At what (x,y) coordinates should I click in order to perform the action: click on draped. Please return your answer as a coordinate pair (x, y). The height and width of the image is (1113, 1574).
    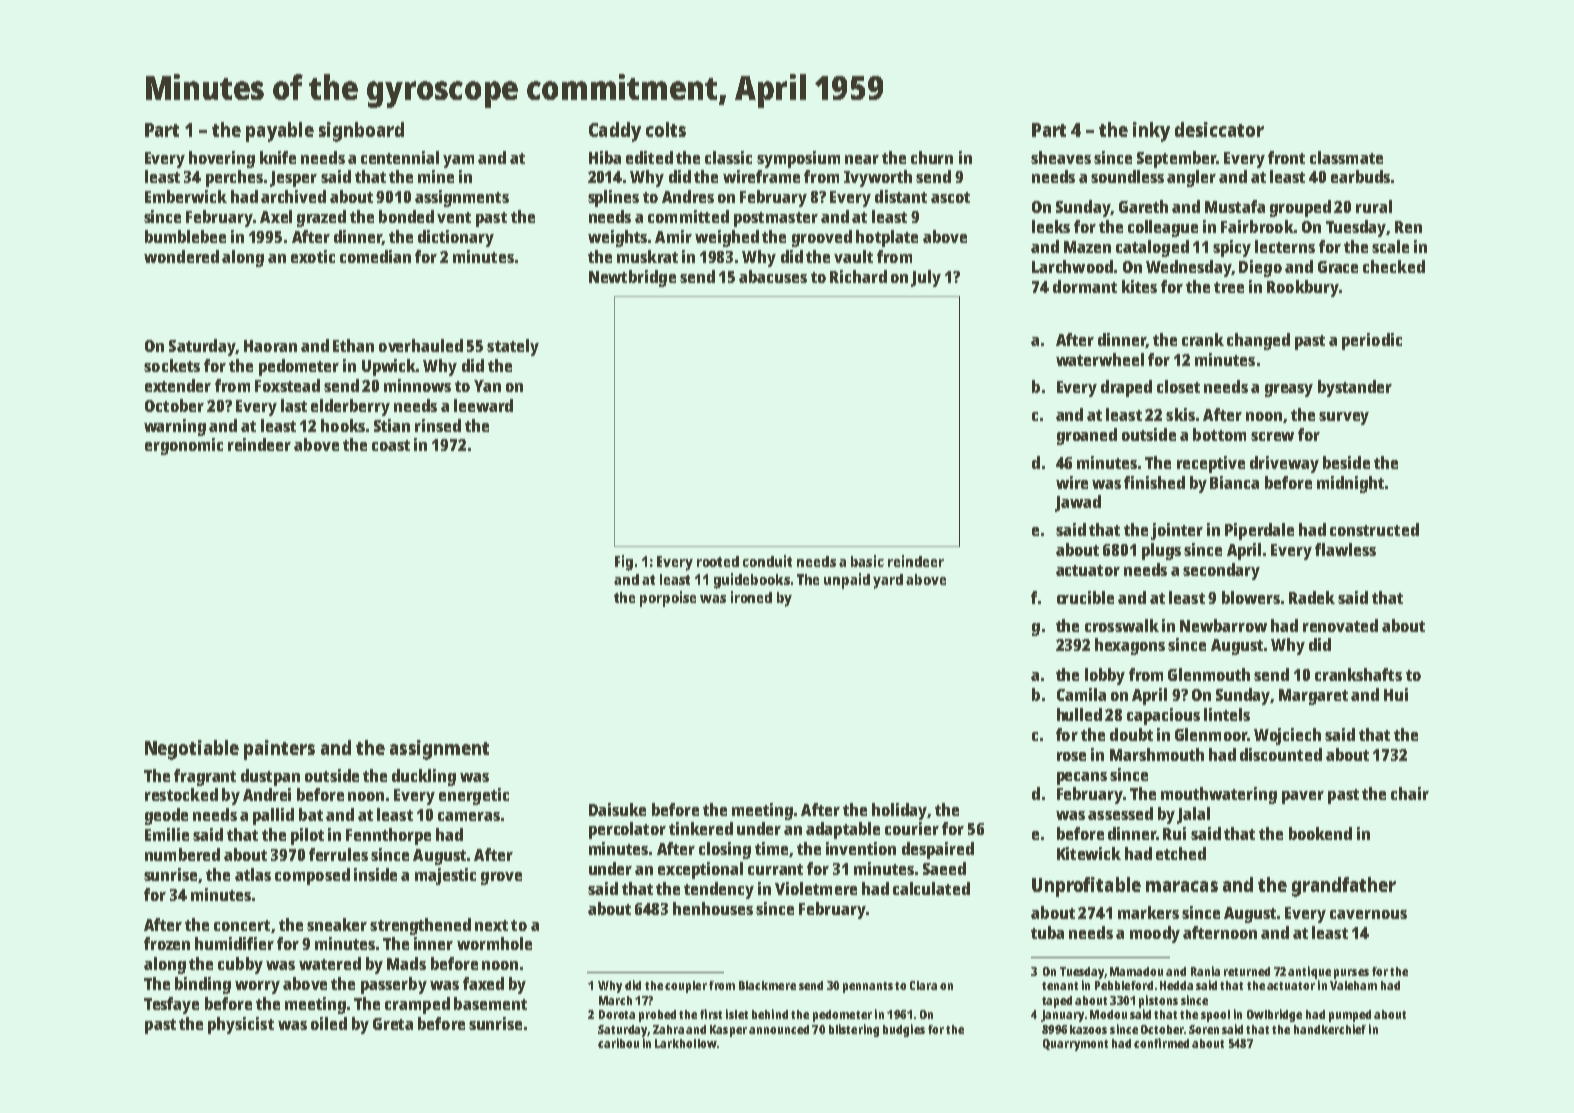
    Looking at the image, I should click on (1126, 388).
